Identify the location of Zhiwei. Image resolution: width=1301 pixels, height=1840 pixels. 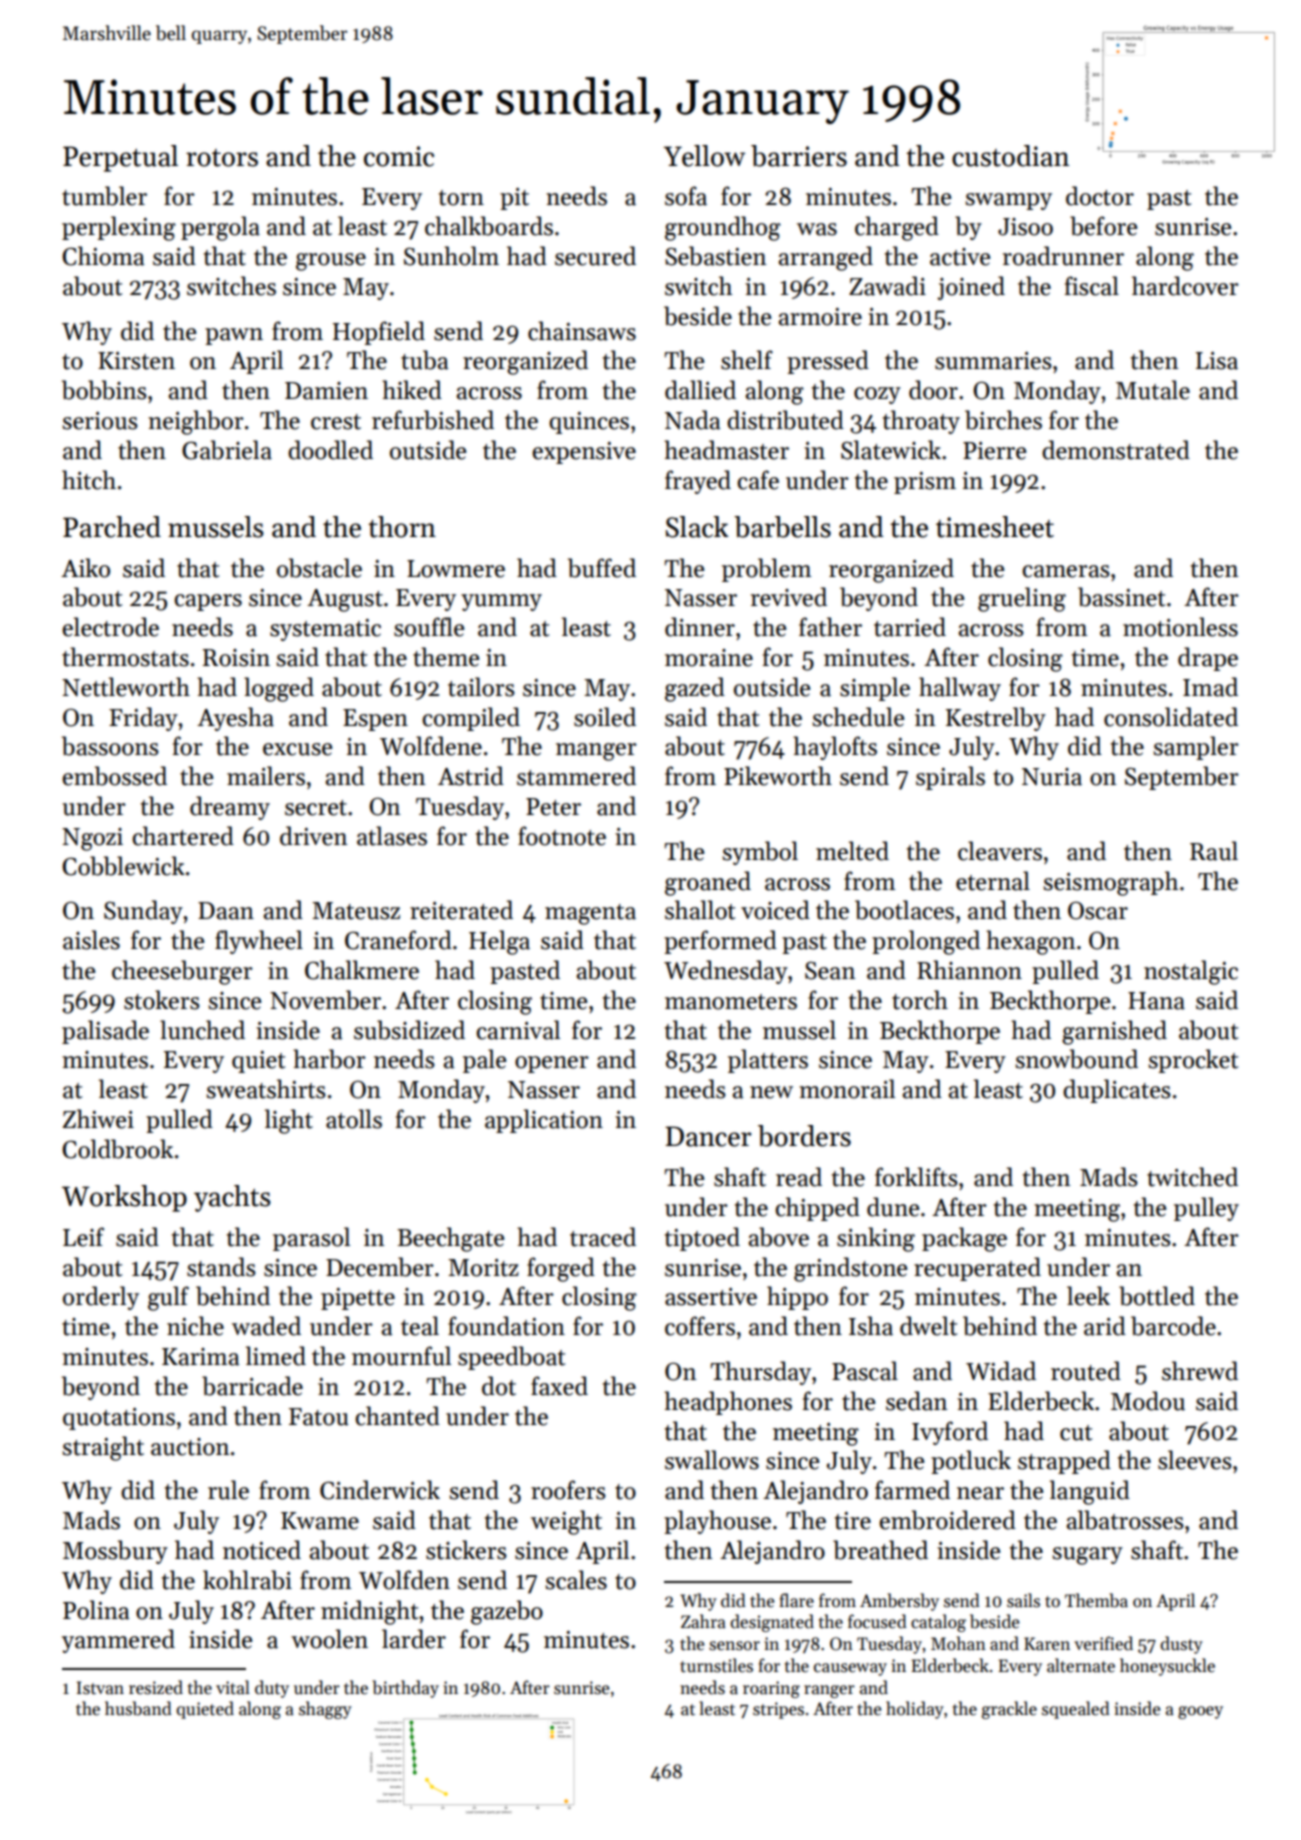
(98, 1119).
